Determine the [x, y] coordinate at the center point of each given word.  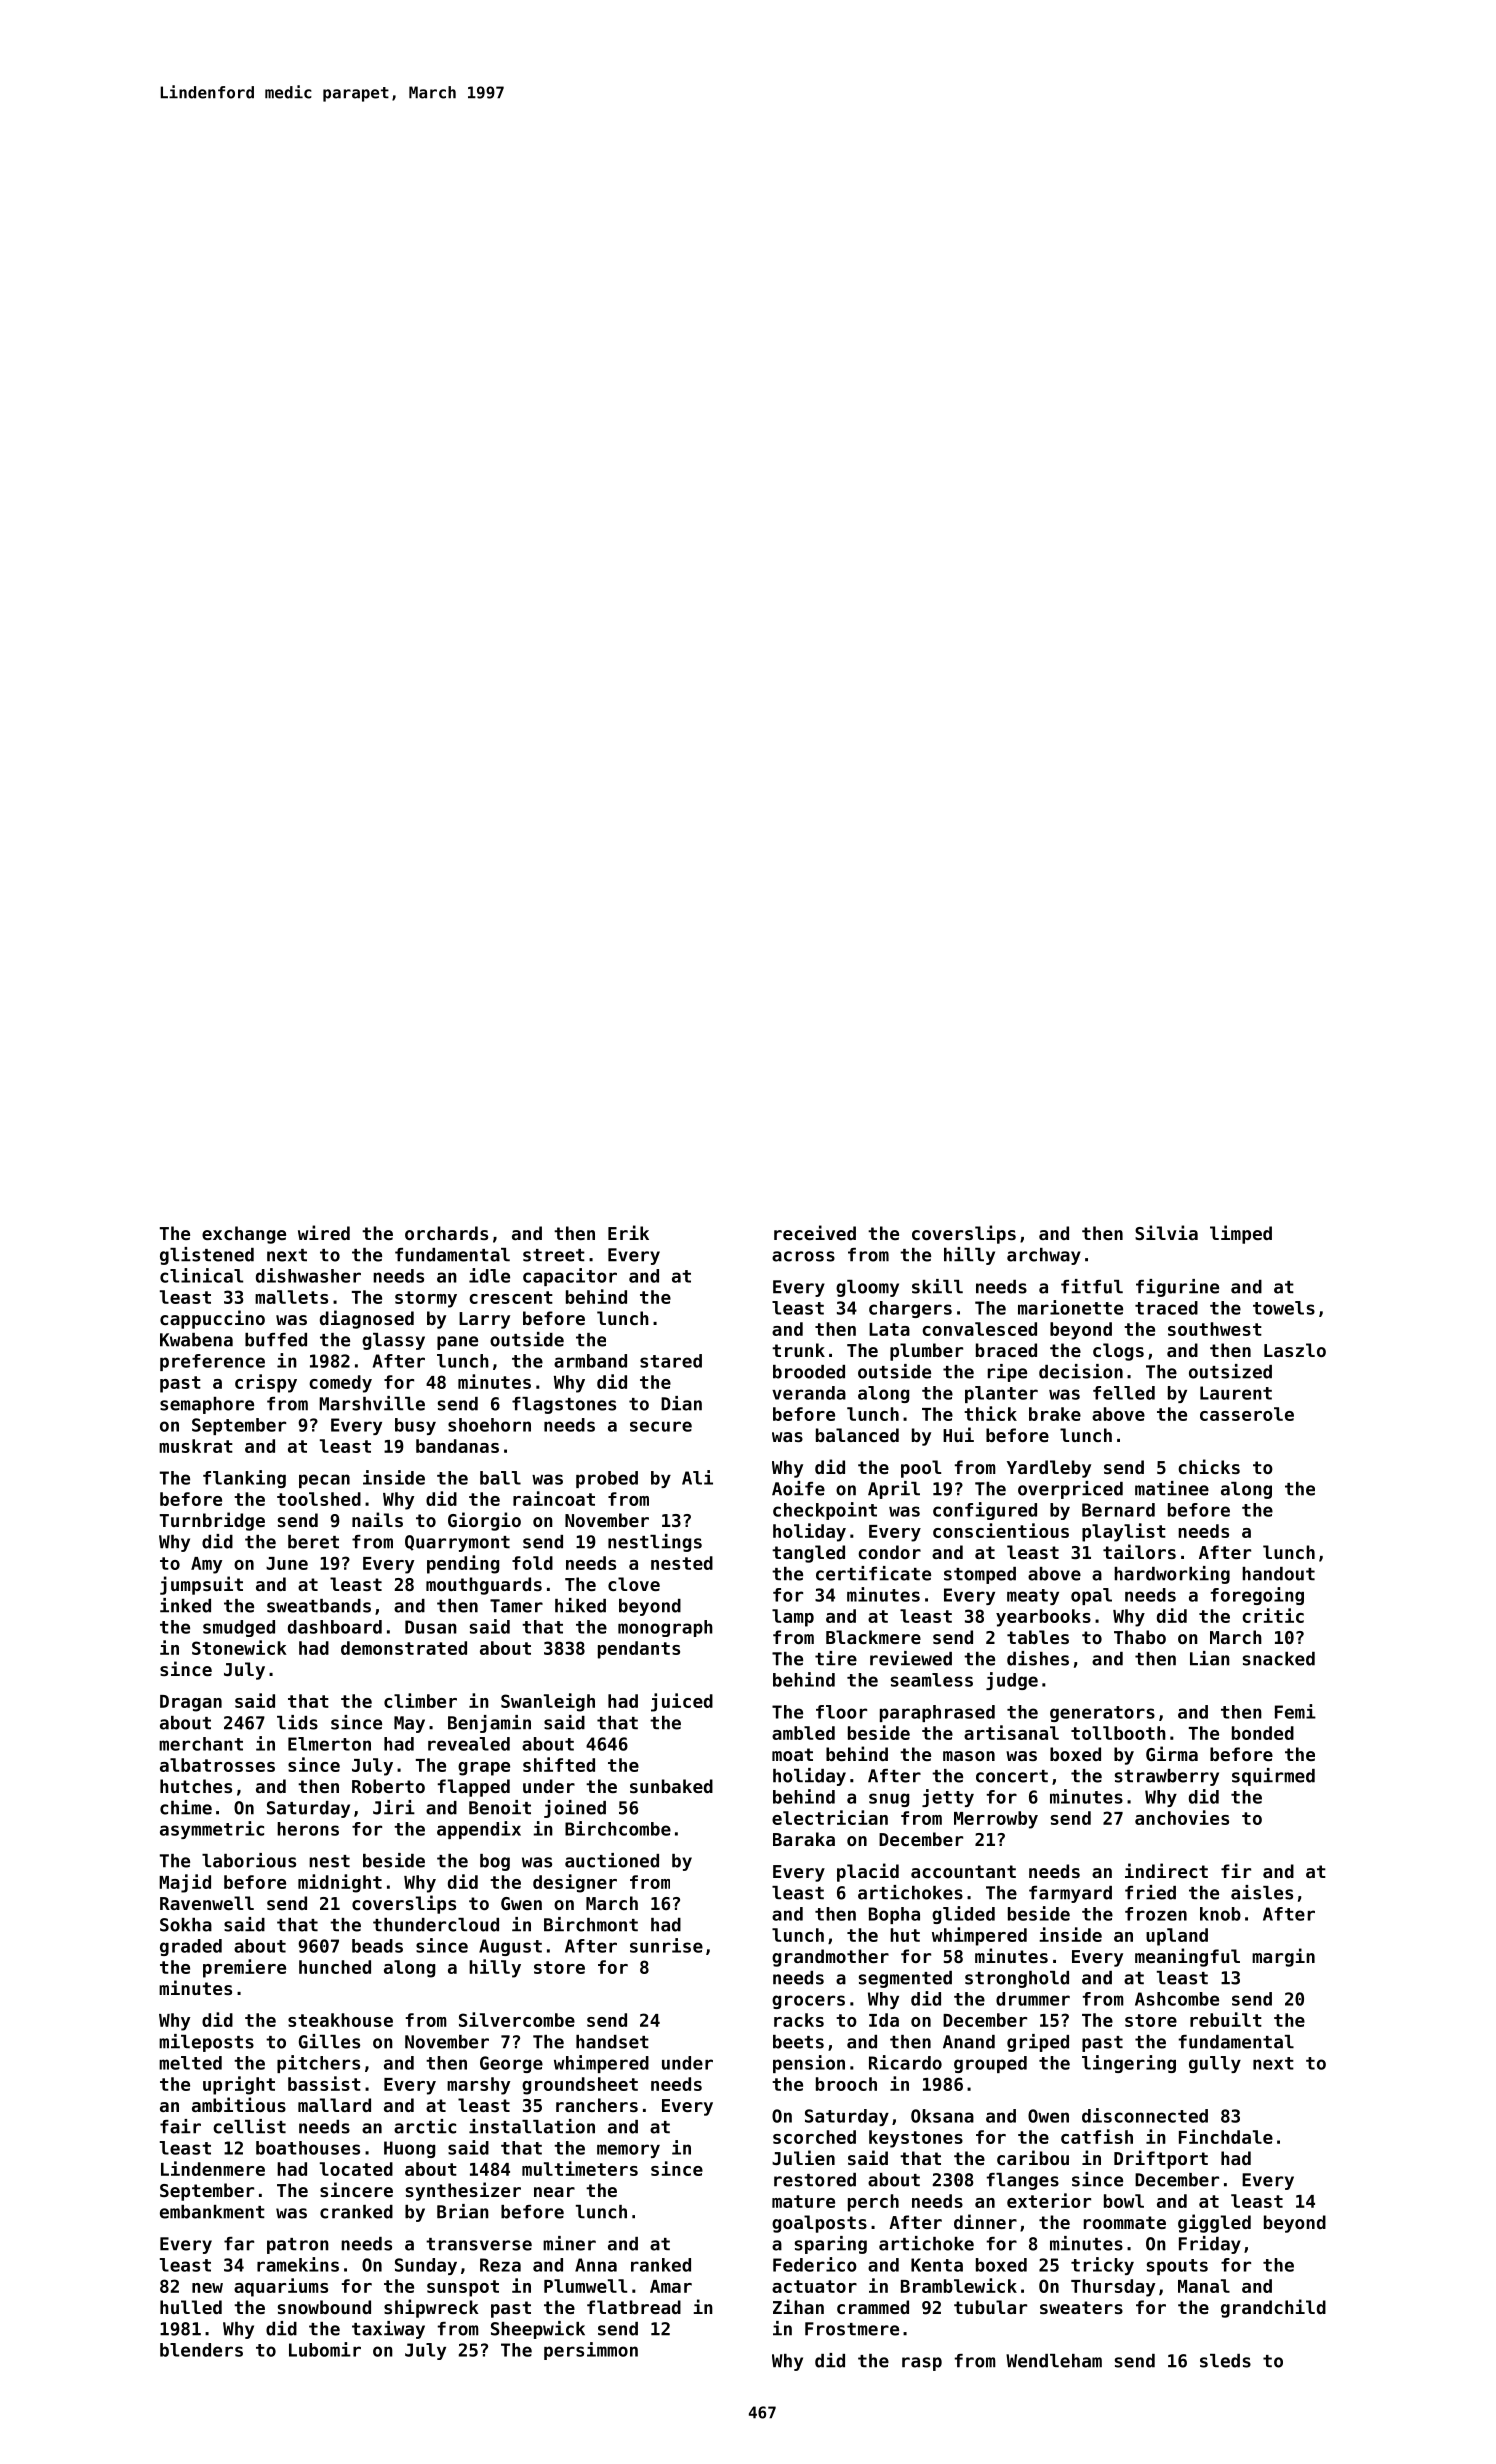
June [287, 1563]
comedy [340, 1384]
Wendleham [1054, 2361]
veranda [809, 1393]
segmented [905, 1979]
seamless [932, 1680]
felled [1124, 1393]
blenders [201, 2350]
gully [1215, 2064]
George [511, 2064]
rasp [922, 2364]
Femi [1295, 1711]
